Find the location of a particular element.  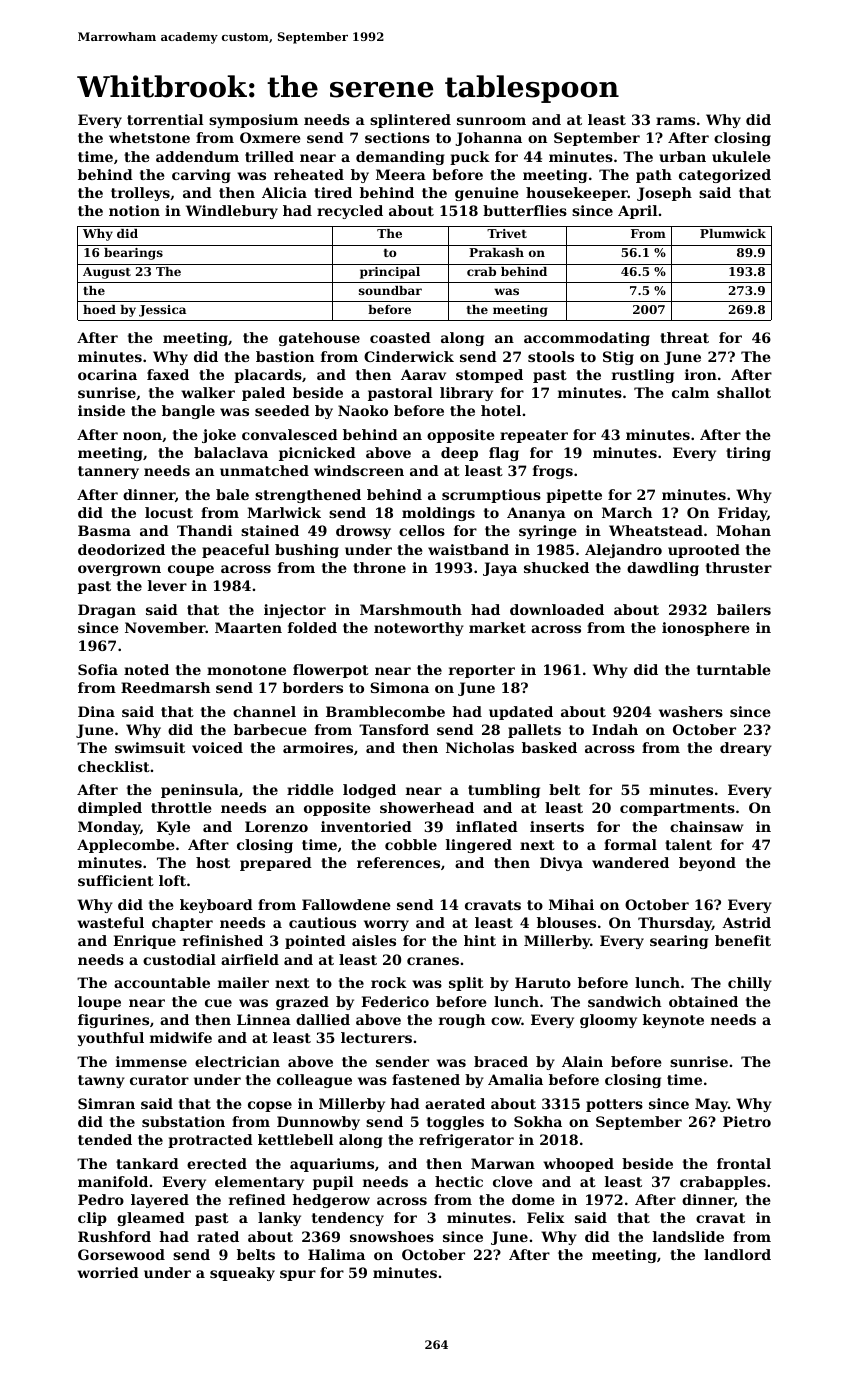

fastened is located at coordinates (426, 1079).
